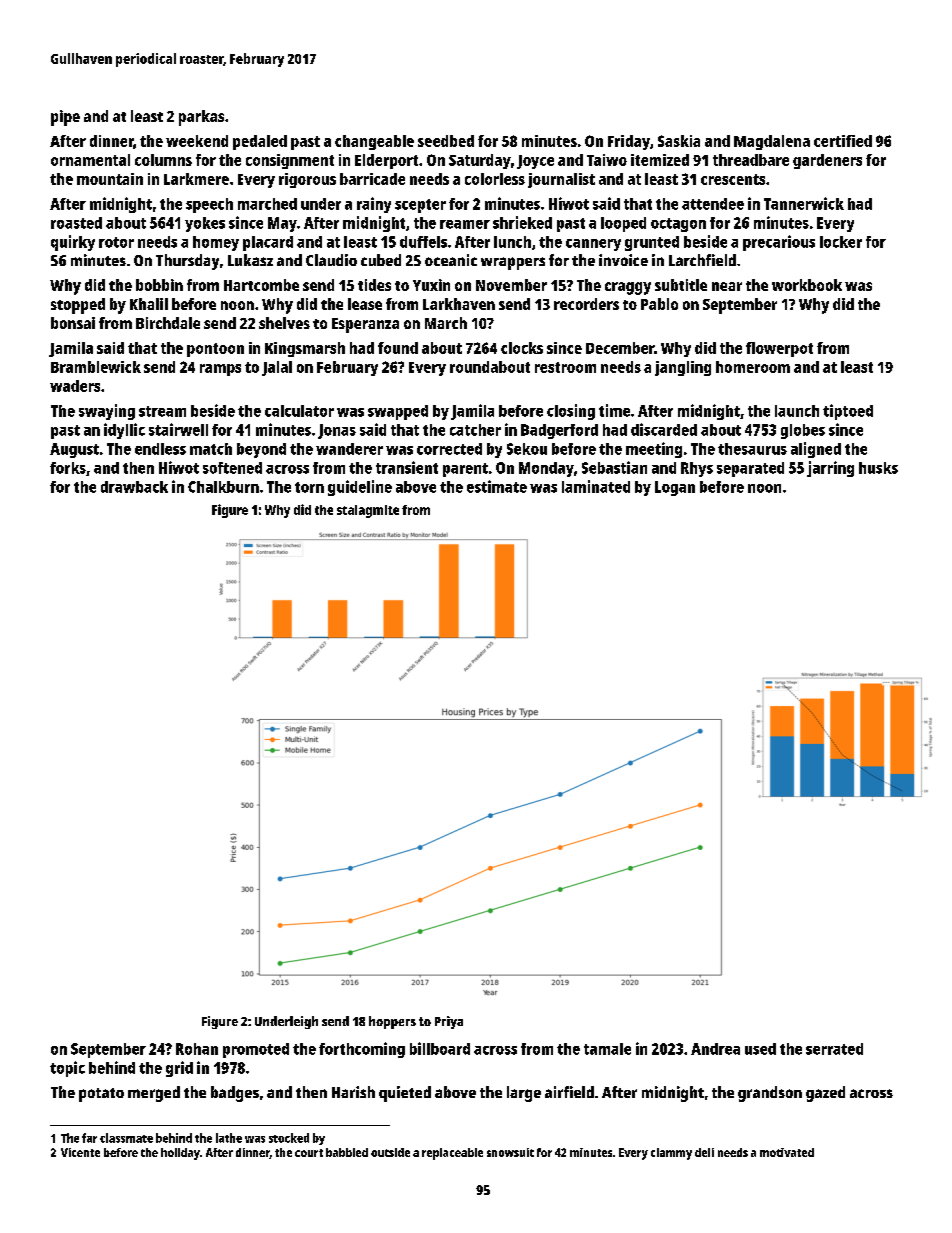 The width and height of the screenshot is (952, 1233). What do you see at coordinates (197, 1049) in the screenshot?
I see `Rohan` at bounding box center [197, 1049].
